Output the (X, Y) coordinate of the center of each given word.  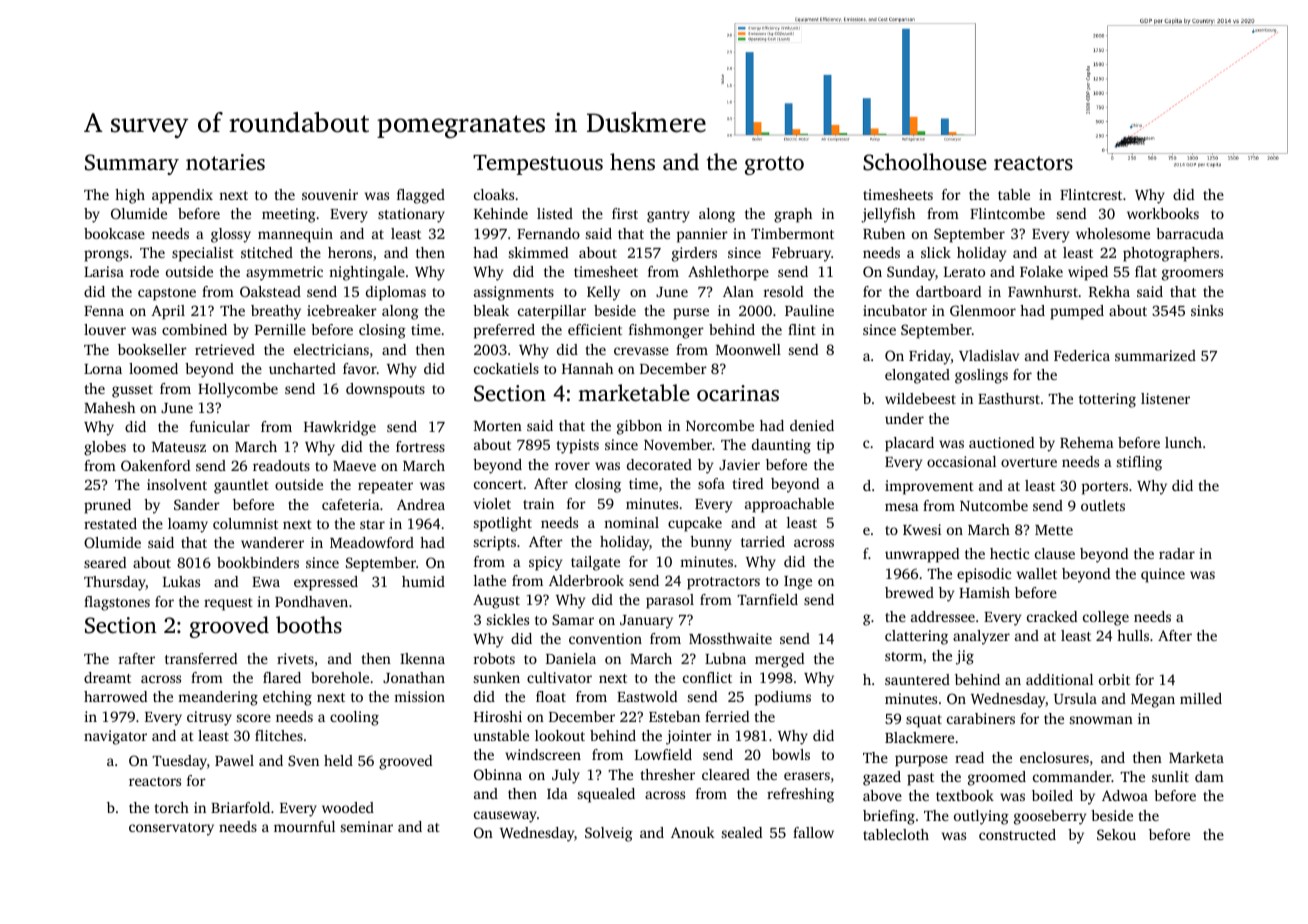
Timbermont (792, 233)
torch (171, 807)
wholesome (1113, 233)
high (130, 196)
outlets (1103, 505)
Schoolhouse (925, 162)
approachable (789, 505)
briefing (889, 817)
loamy (188, 525)
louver (105, 329)
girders (694, 254)
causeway (505, 817)
